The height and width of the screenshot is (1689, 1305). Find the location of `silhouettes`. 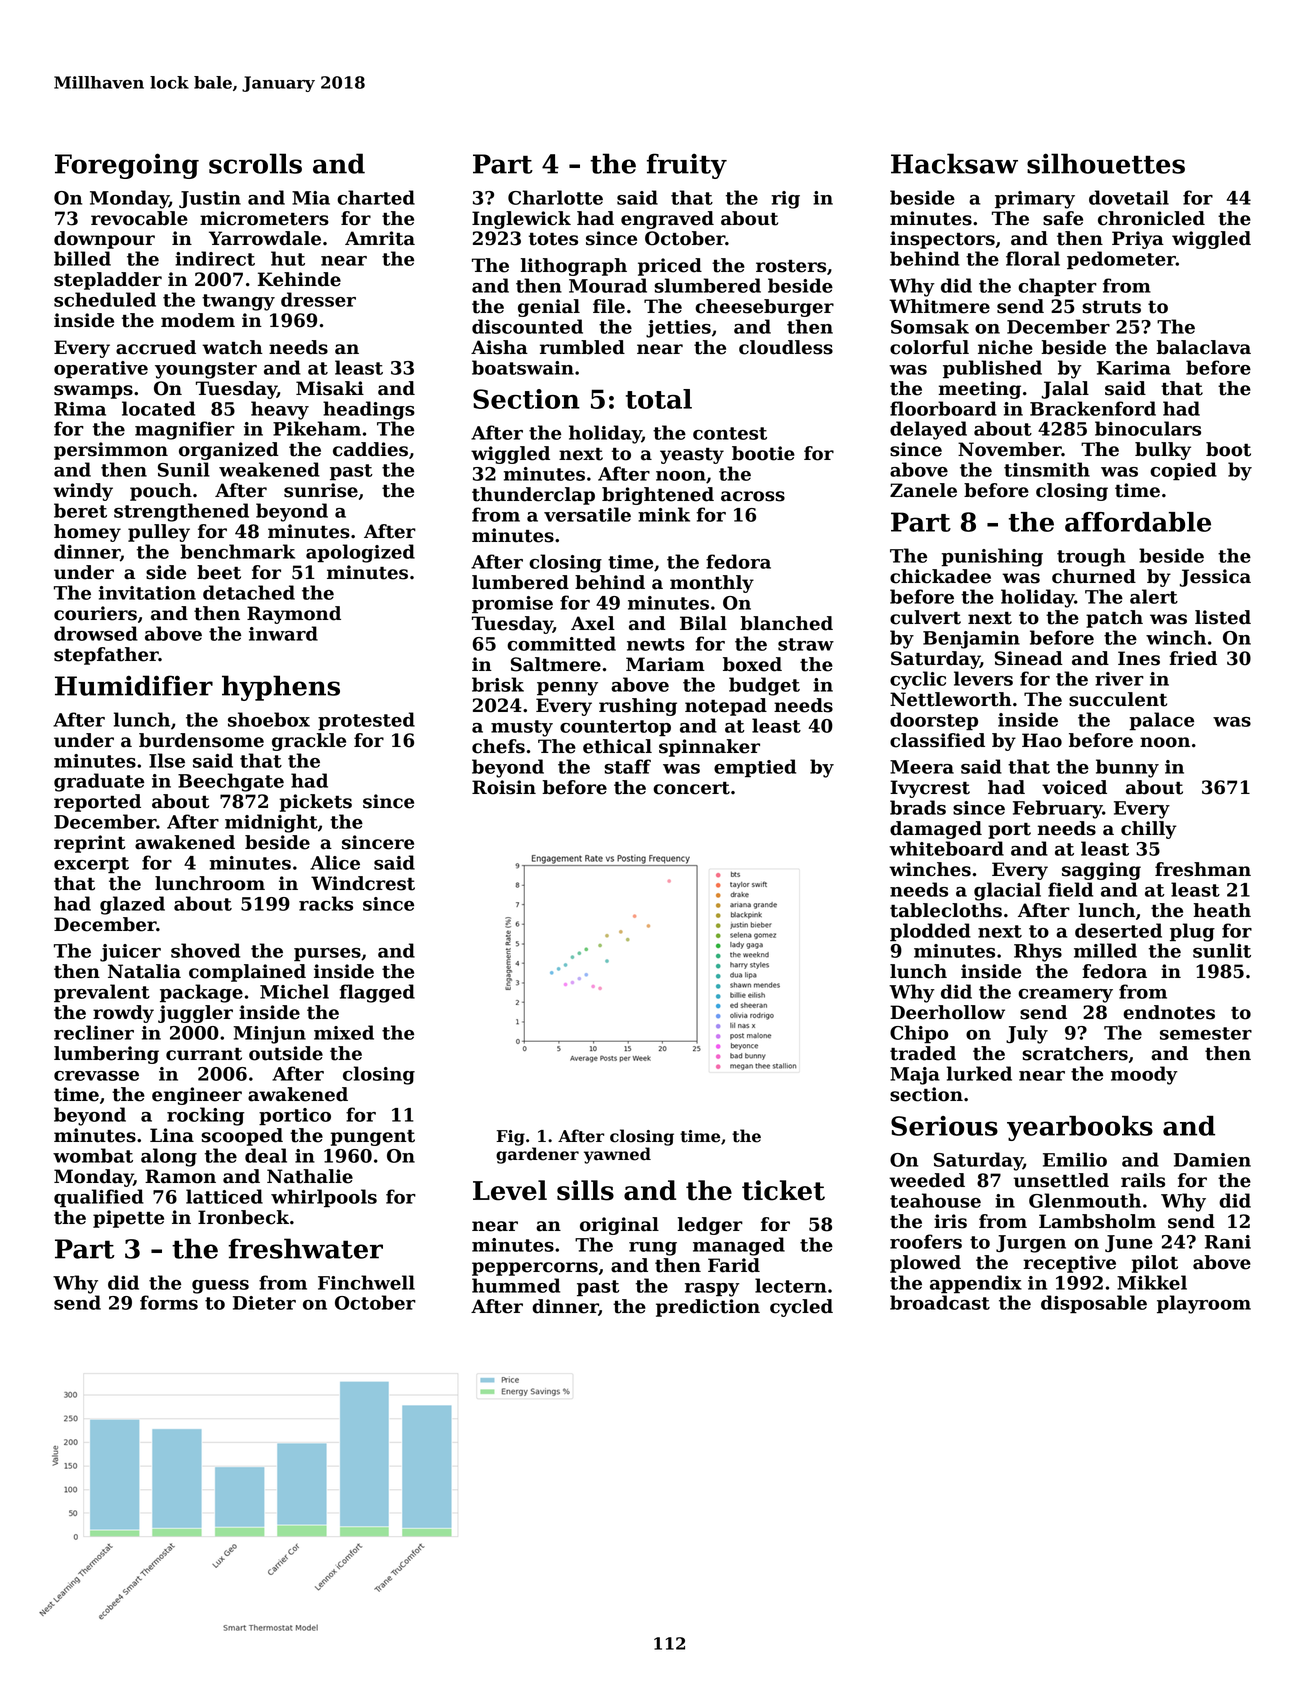

silhouettes is located at coordinates (1106, 163).
